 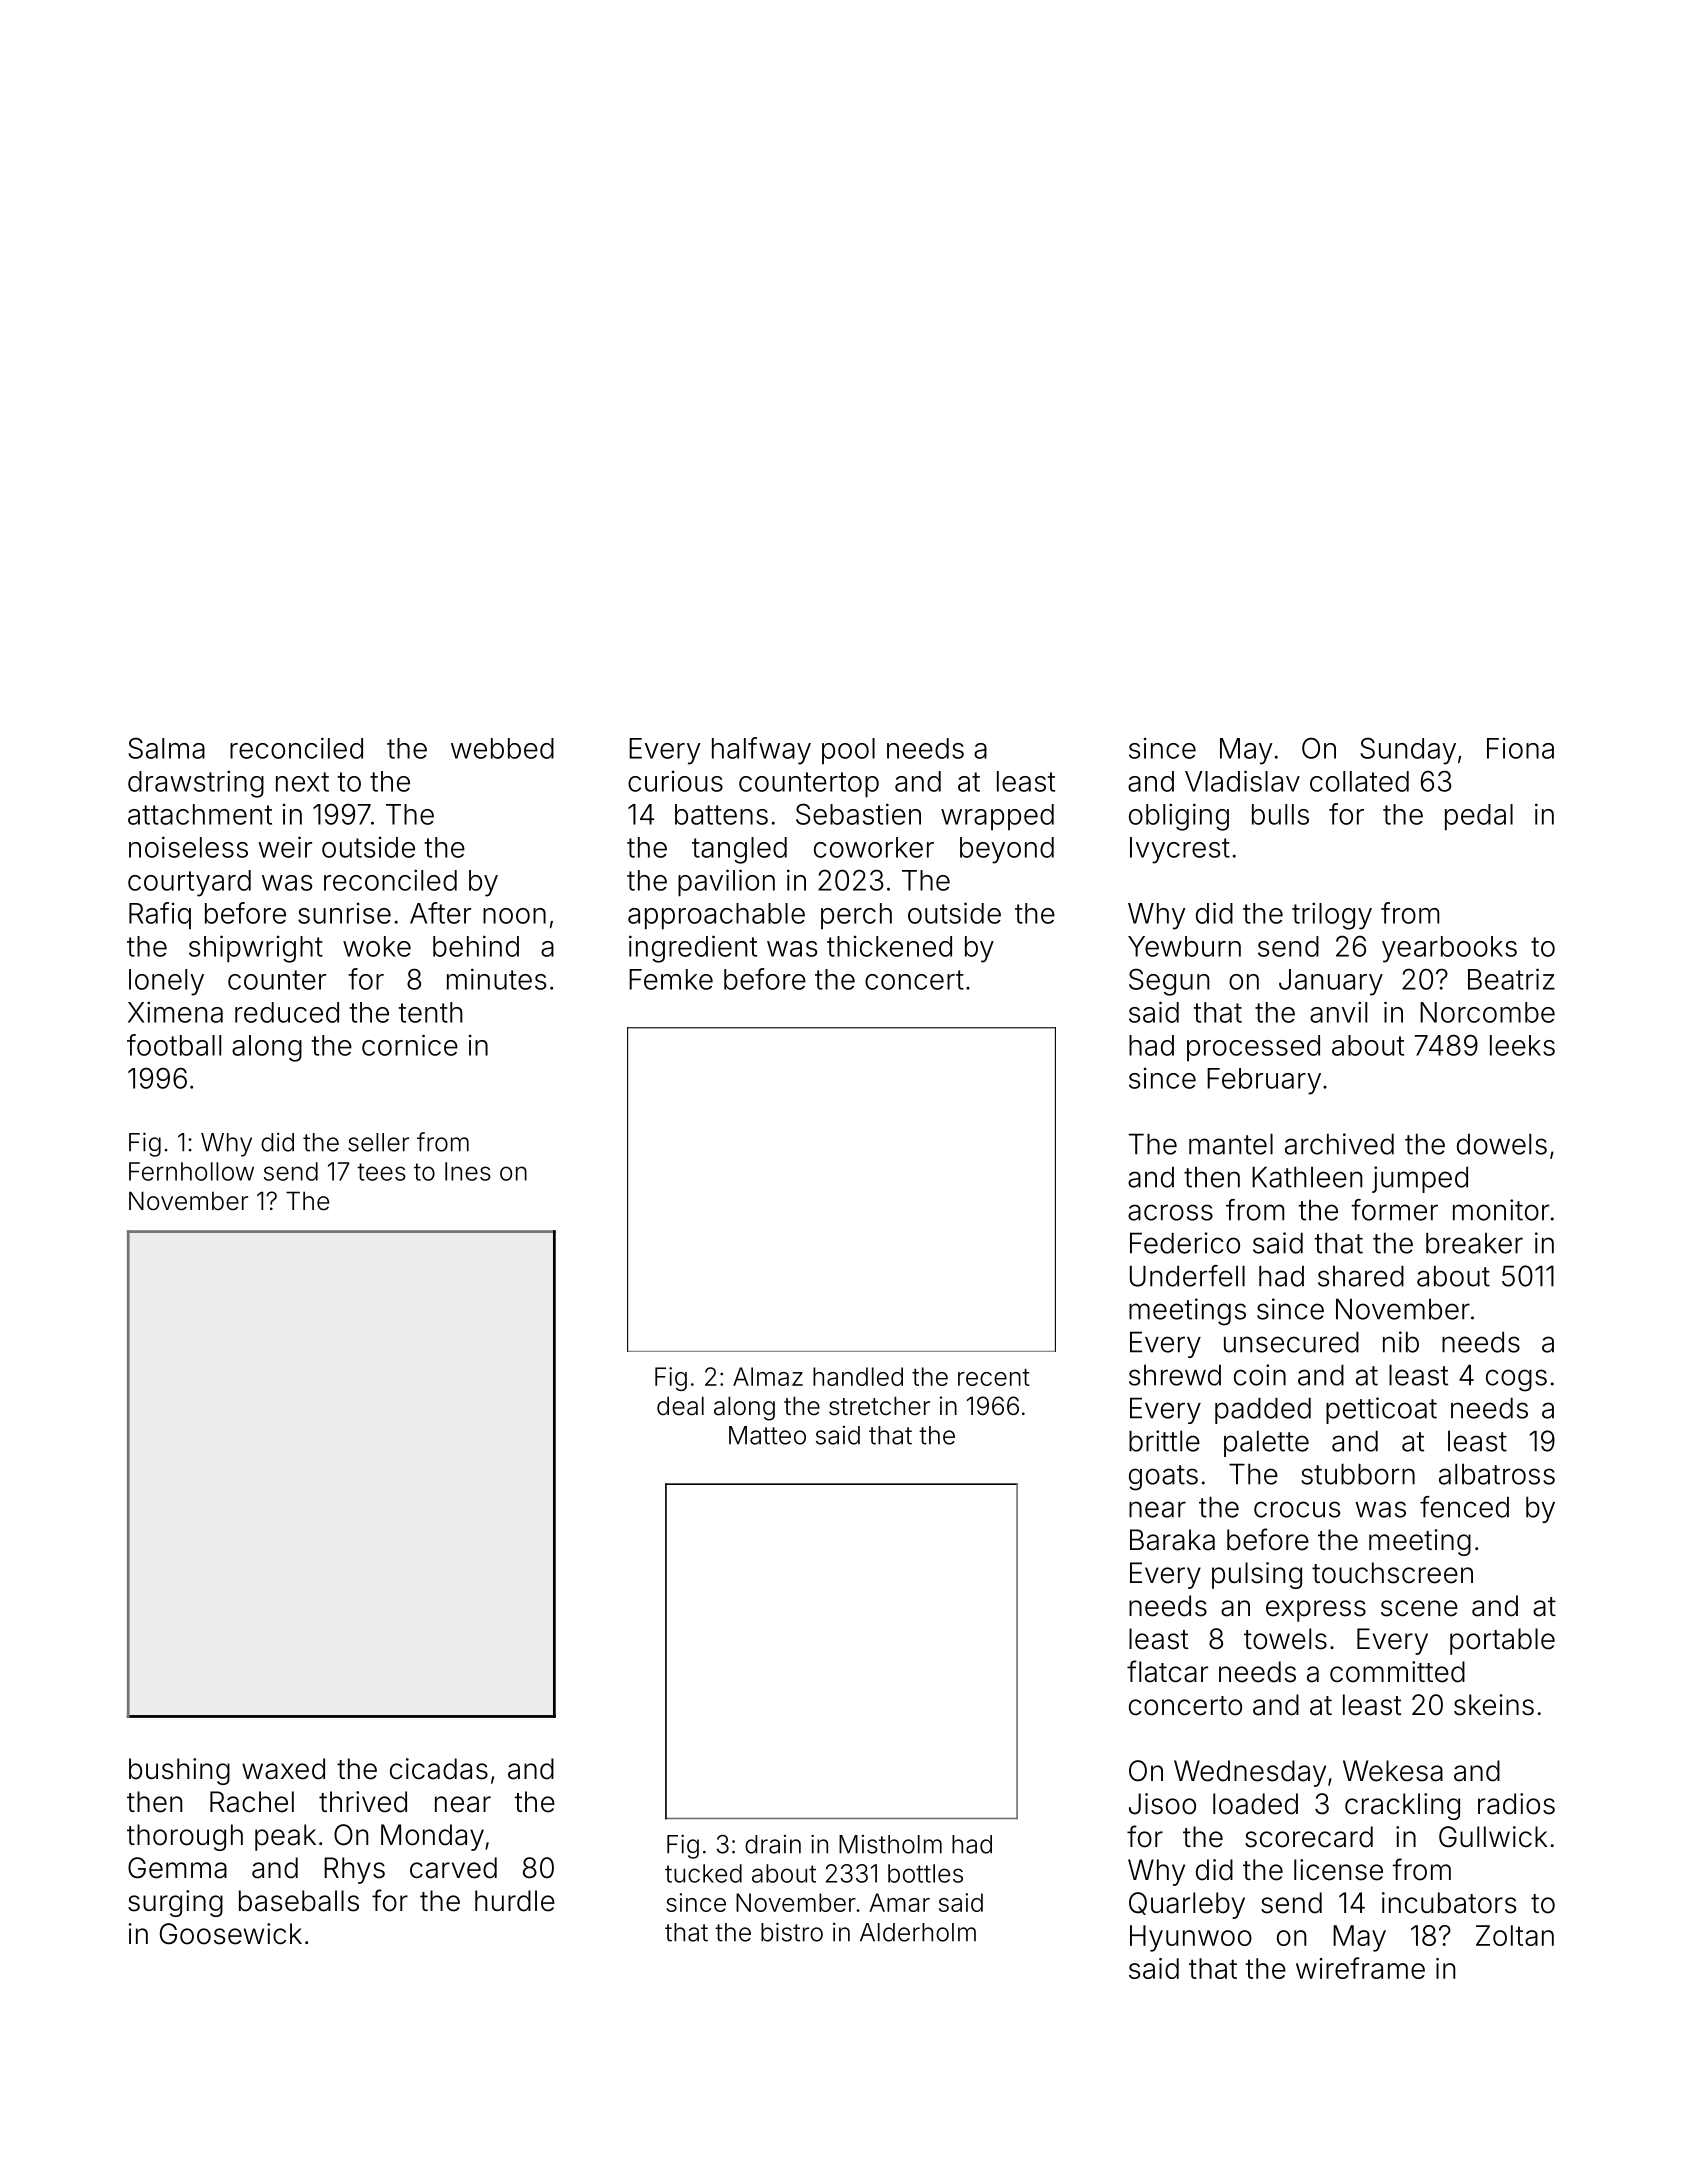 What do you see at coordinates (1007, 850) in the page?
I see `beyond` at bounding box center [1007, 850].
